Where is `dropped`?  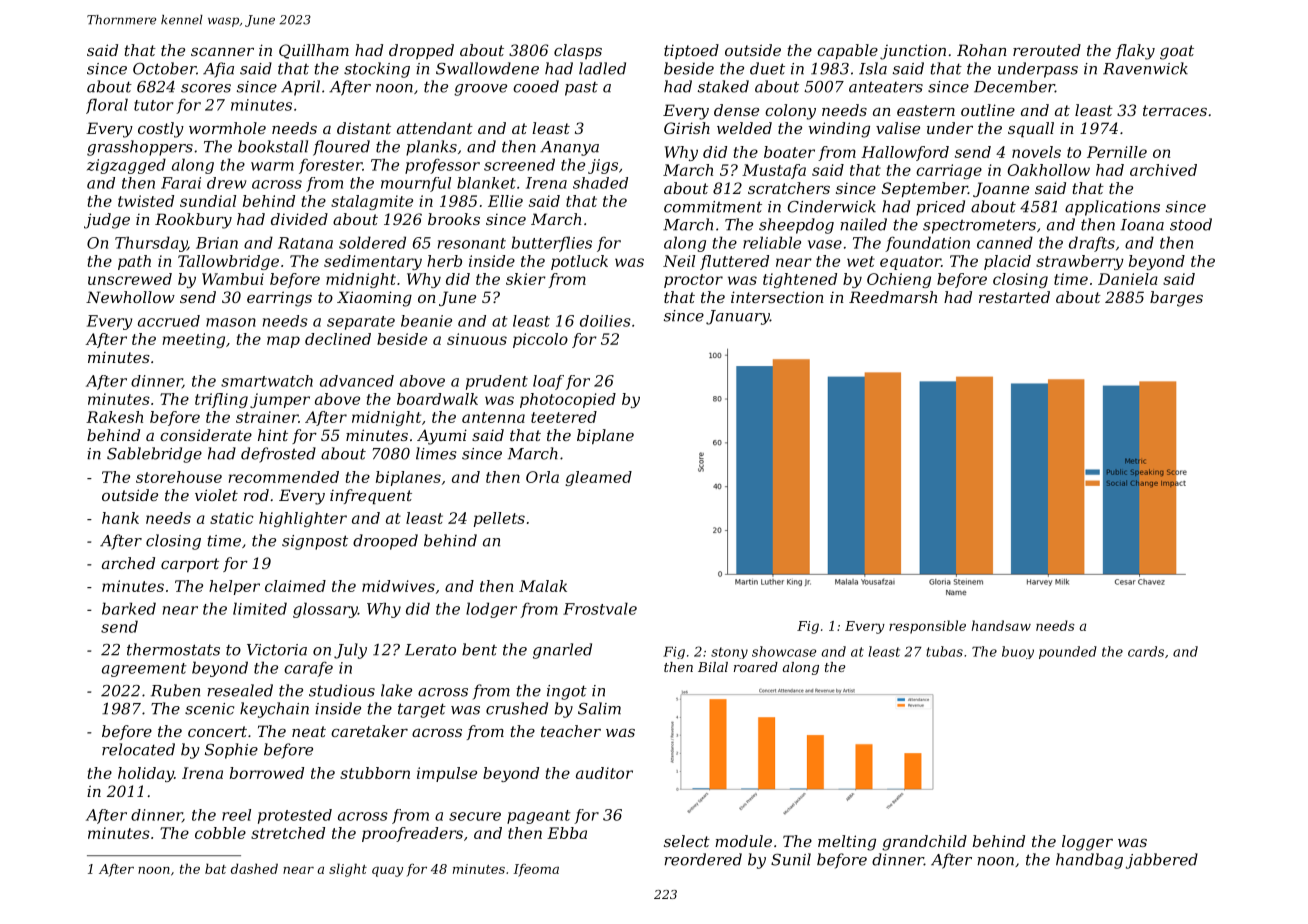 dropped is located at coordinates (421, 51).
